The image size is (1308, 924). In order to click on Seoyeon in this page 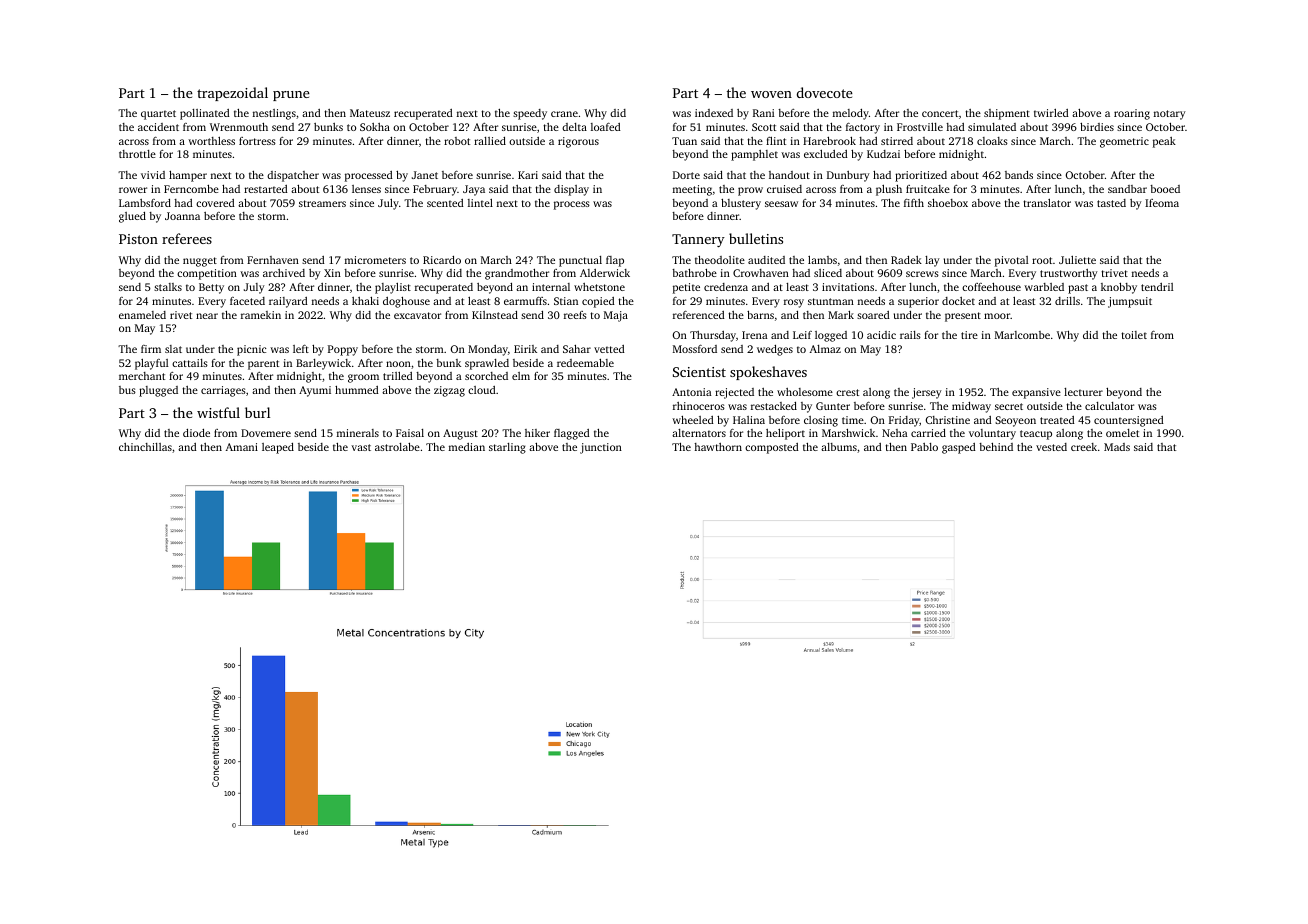, I will do `click(1015, 421)`.
